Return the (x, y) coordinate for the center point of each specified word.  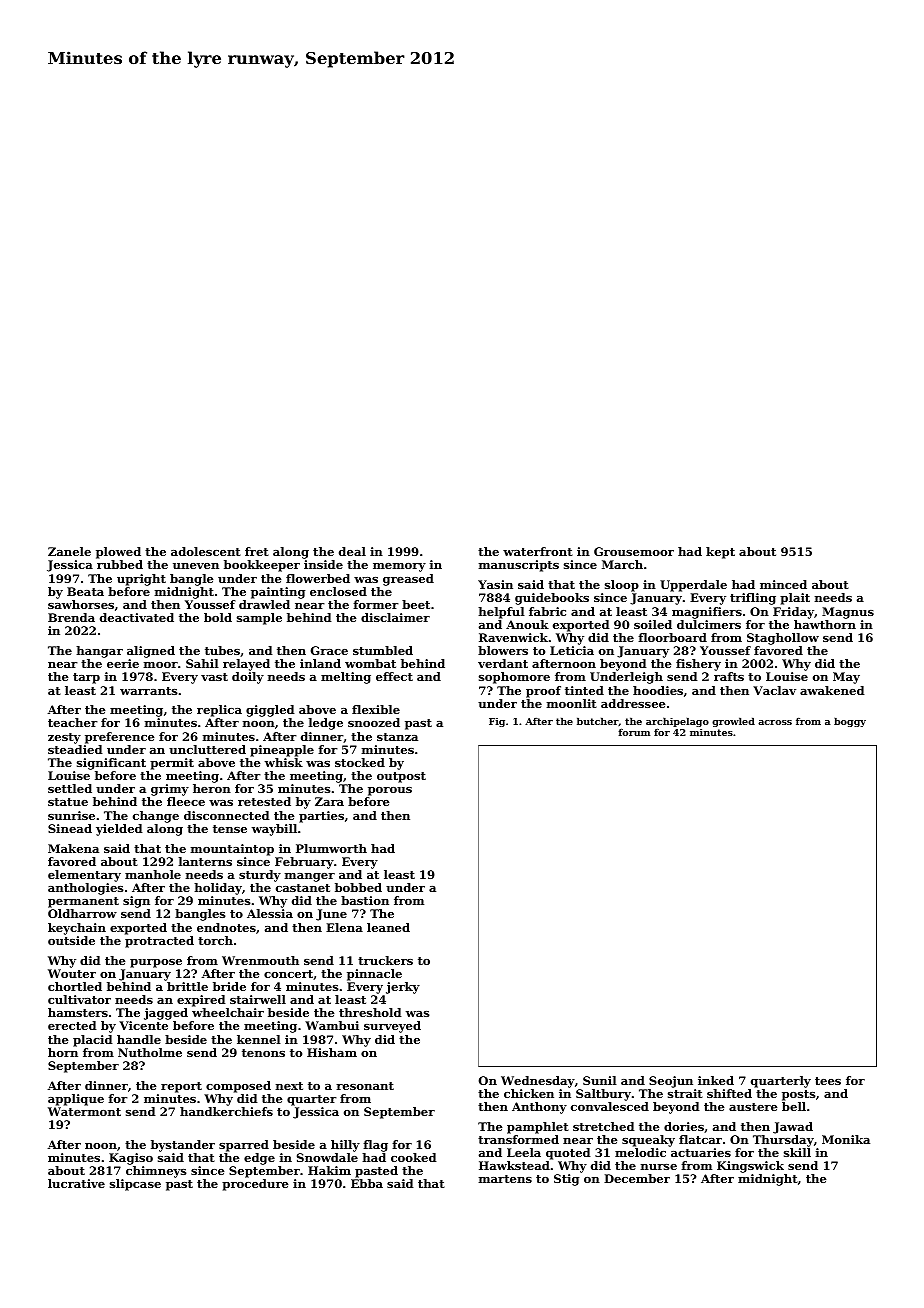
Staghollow (783, 639)
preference (120, 738)
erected (72, 1025)
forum (634, 732)
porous (390, 791)
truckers (385, 960)
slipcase (135, 1185)
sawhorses (81, 604)
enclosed (338, 591)
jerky (403, 988)
